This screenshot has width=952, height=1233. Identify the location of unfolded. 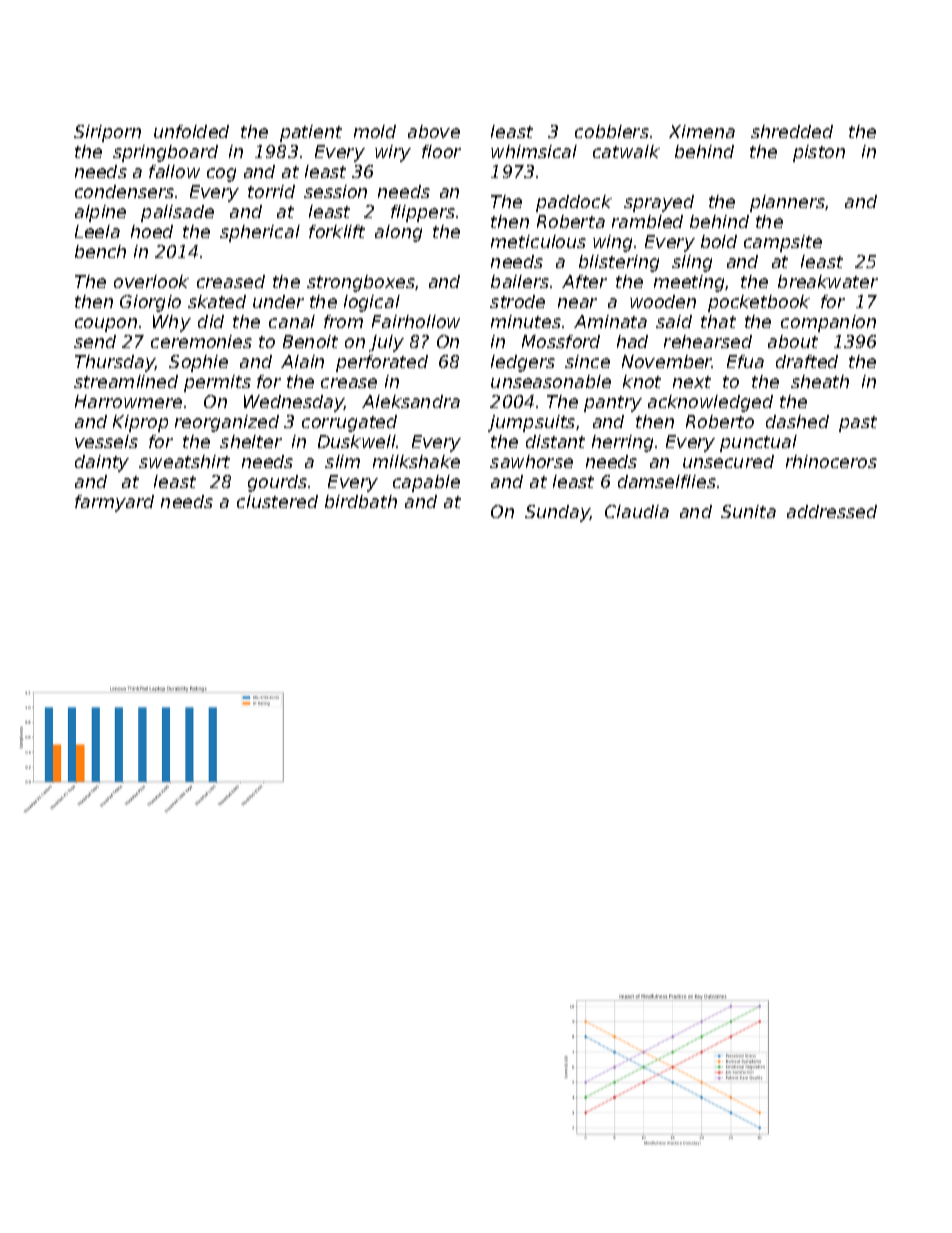
(191, 131).
